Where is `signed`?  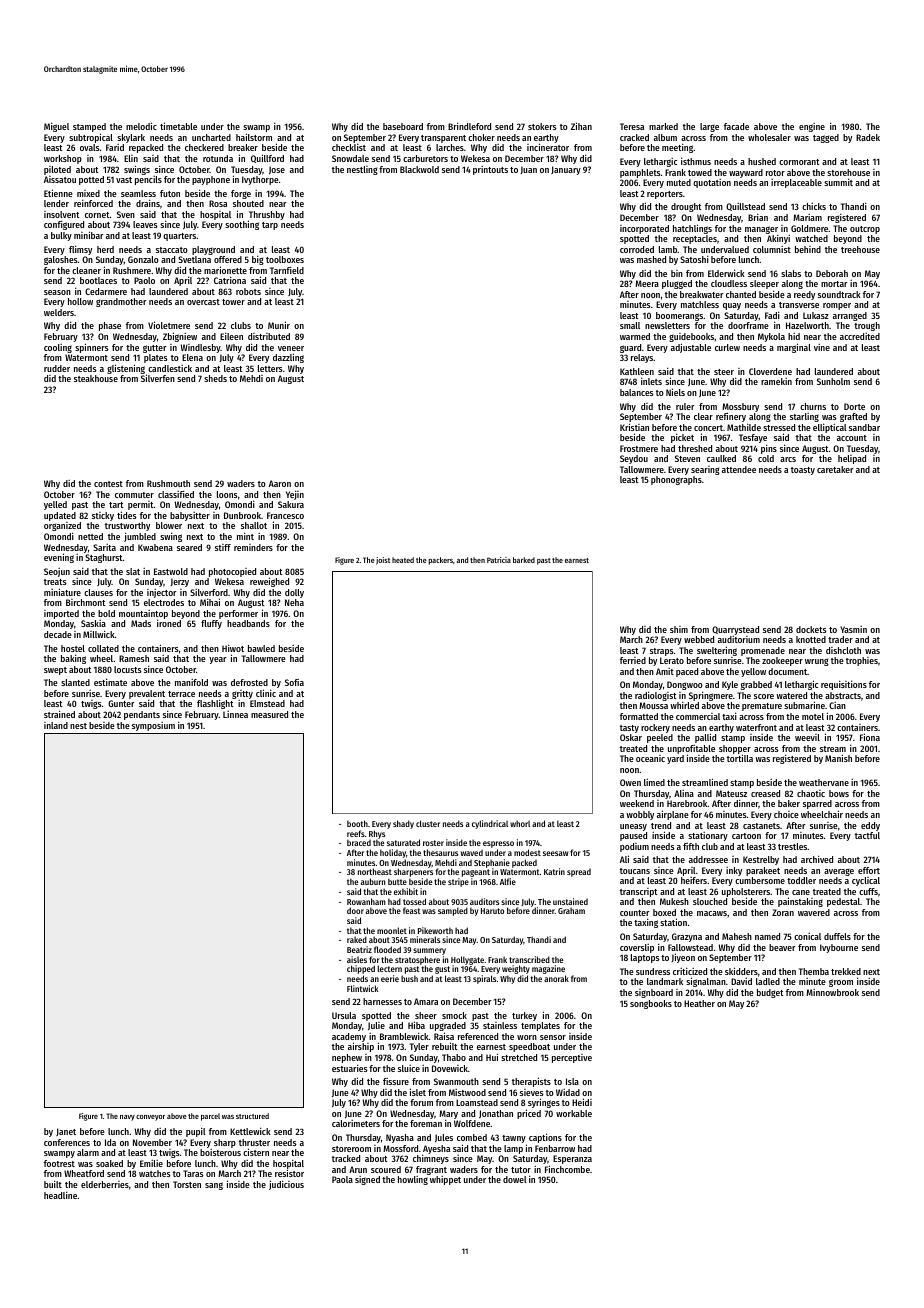 signed is located at coordinates (367, 1180).
